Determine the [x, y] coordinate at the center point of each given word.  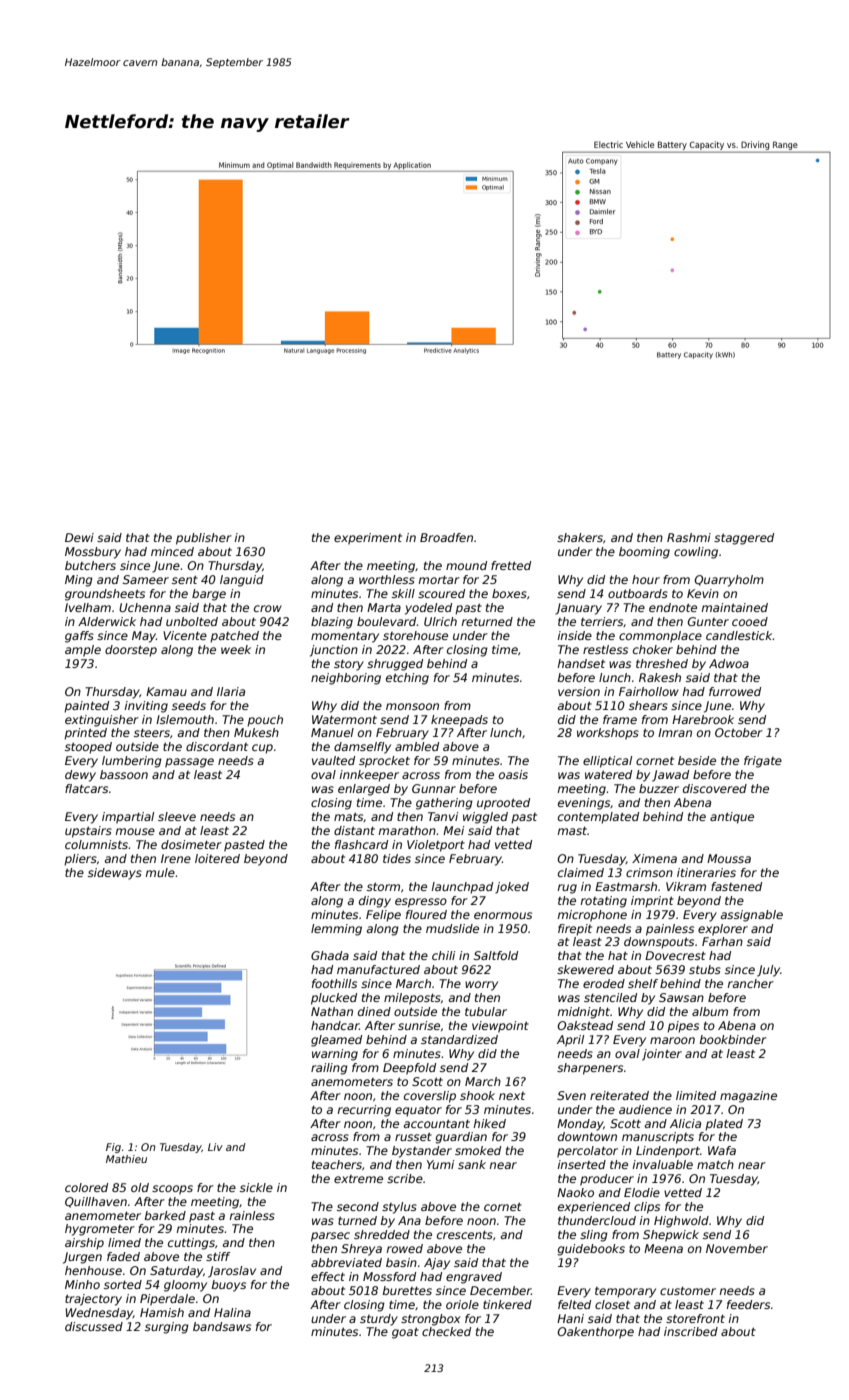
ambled [417, 746]
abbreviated [346, 1262]
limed [124, 1242]
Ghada [330, 955]
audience [645, 1109]
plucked [334, 999]
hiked [490, 1123]
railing [329, 1069]
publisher [204, 539]
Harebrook [703, 719]
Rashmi [689, 537]
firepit [575, 930]
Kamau [166, 691]
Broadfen [446, 537]
